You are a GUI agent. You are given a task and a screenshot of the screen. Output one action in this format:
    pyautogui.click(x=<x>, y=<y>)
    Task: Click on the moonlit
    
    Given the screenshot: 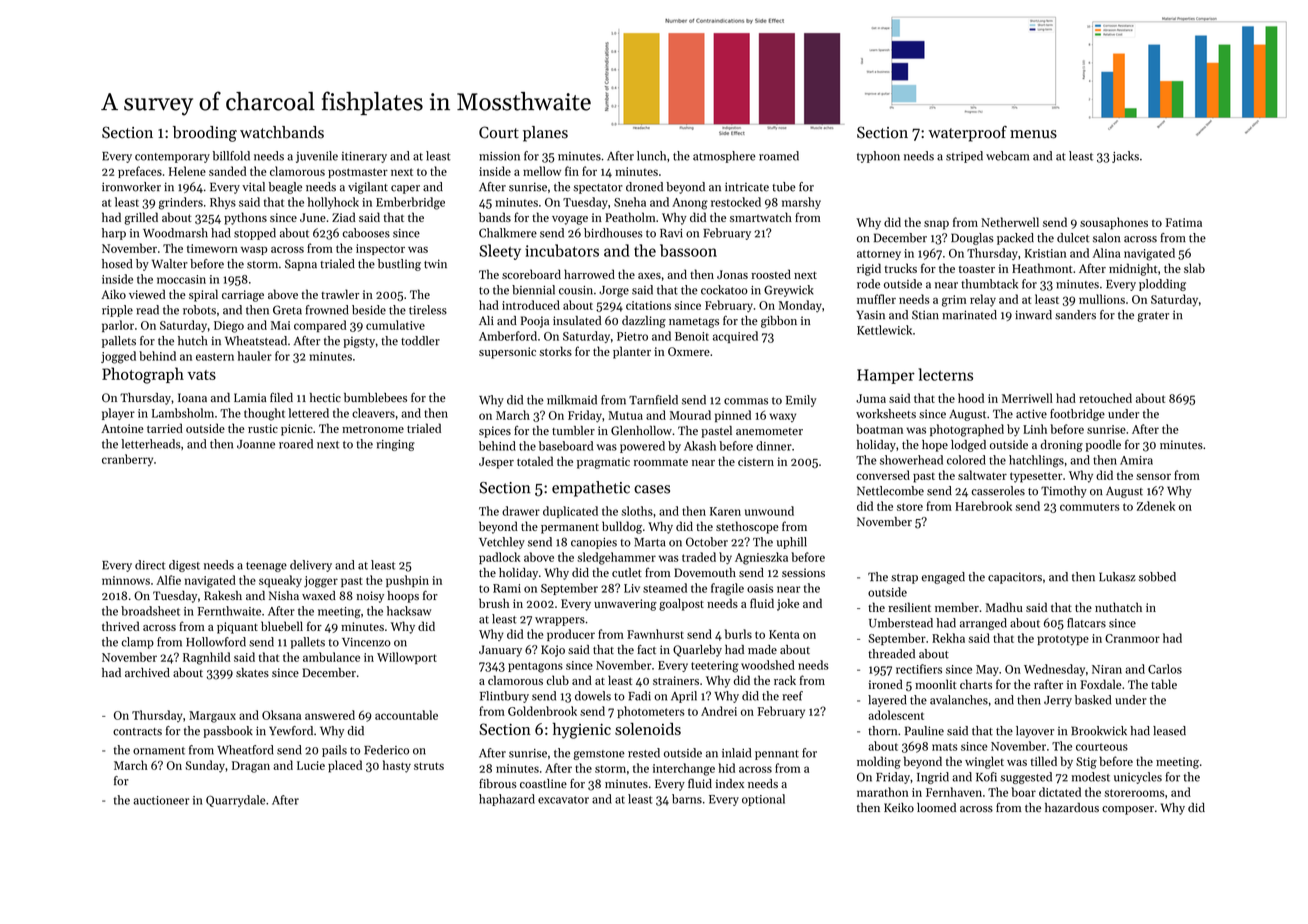 What is the action you would take?
    pyautogui.click(x=936, y=684)
